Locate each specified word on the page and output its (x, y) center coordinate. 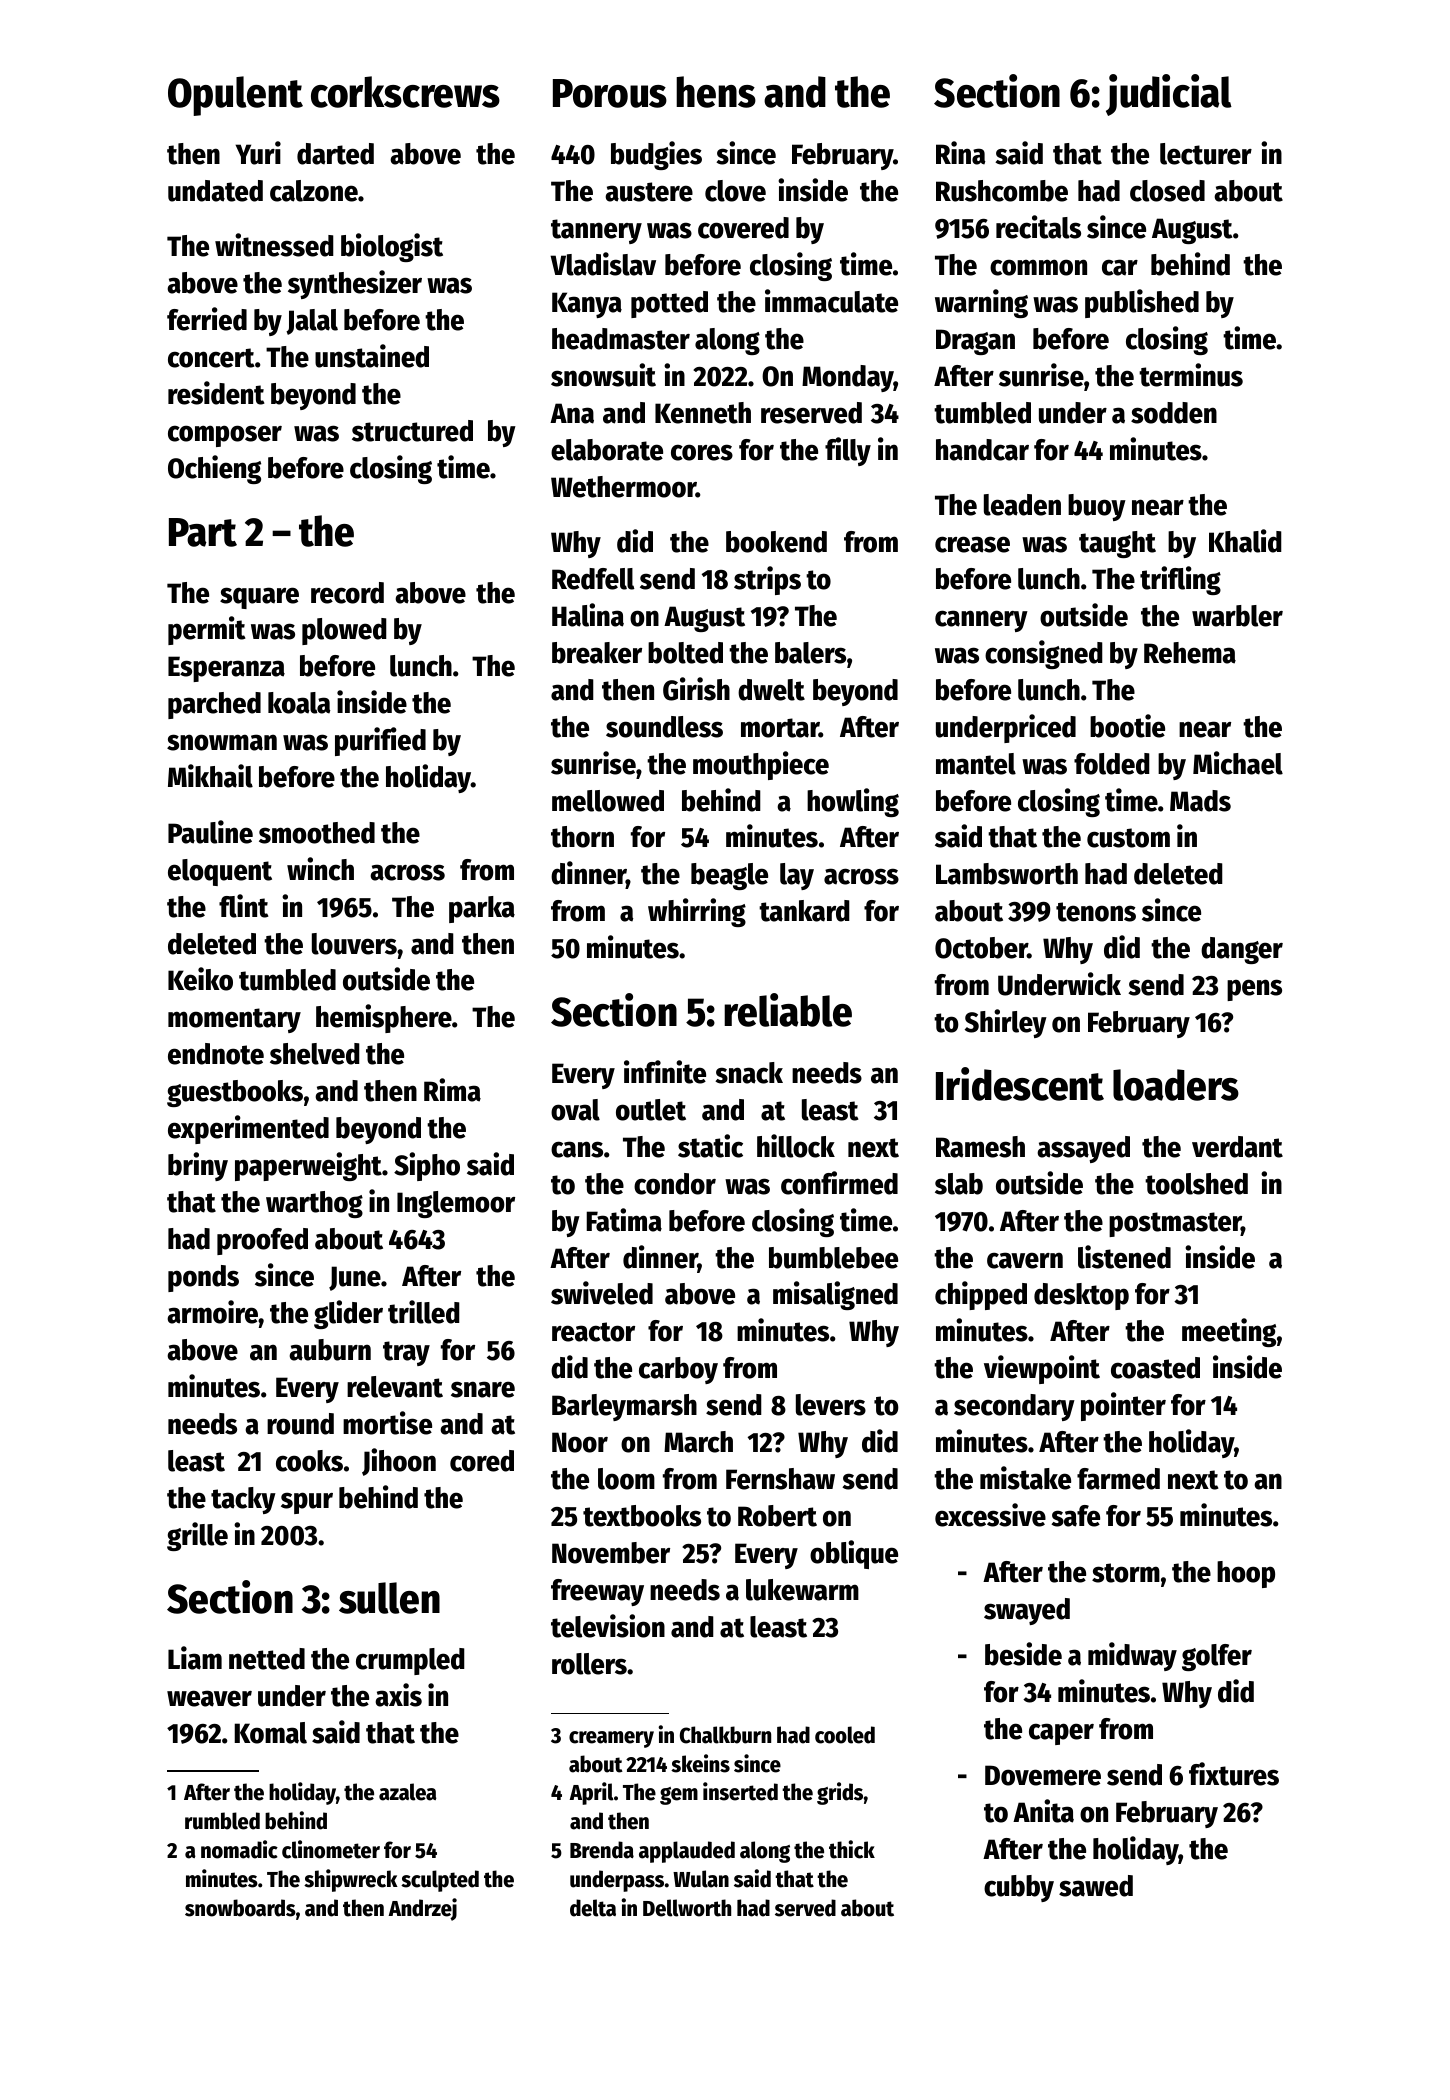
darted (335, 154)
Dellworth (687, 1908)
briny (198, 1166)
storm (1126, 1573)
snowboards (240, 1908)
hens (716, 92)
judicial (1169, 95)
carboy (678, 1370)
